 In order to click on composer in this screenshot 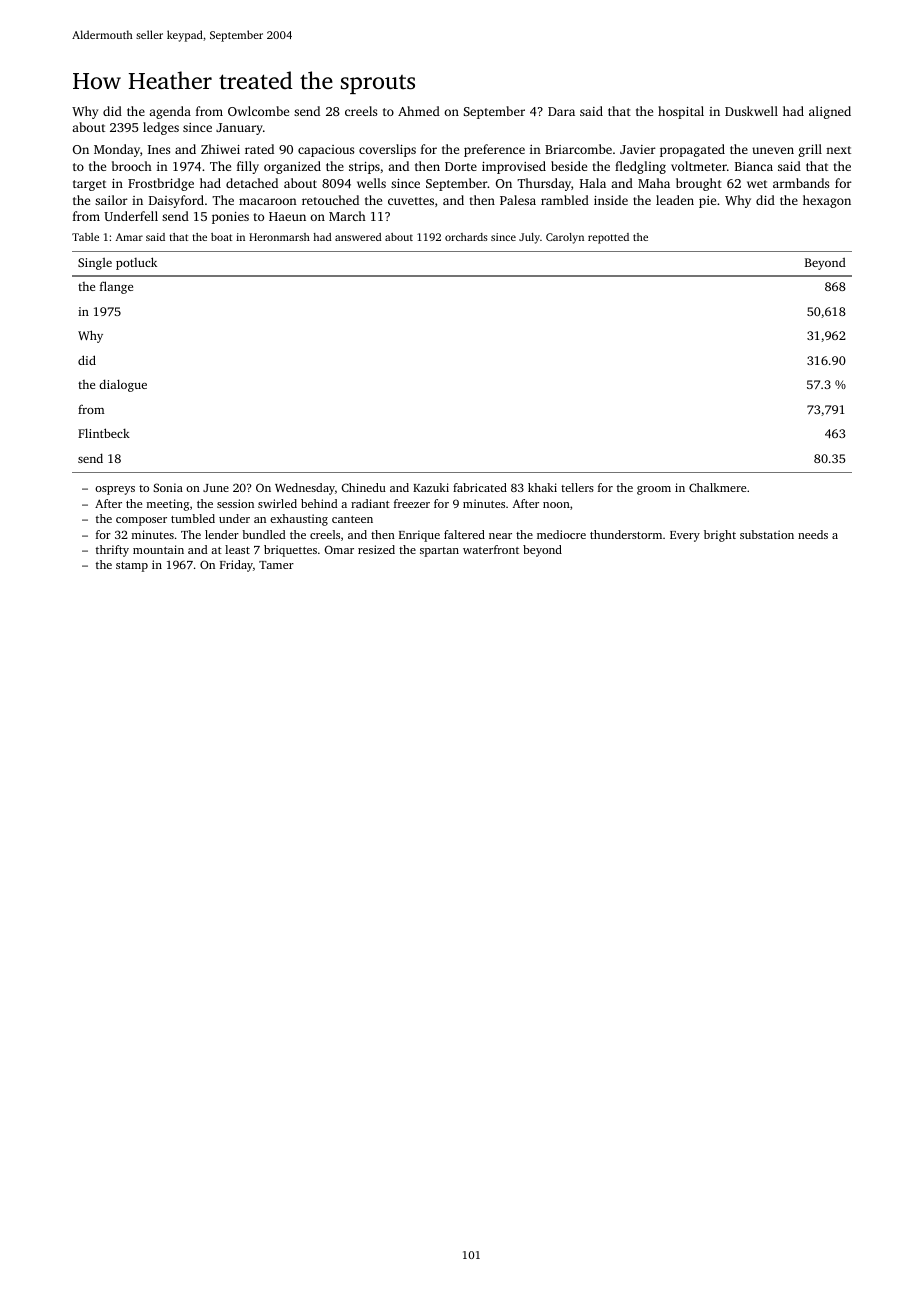, I will do `click(141, 521)`.
